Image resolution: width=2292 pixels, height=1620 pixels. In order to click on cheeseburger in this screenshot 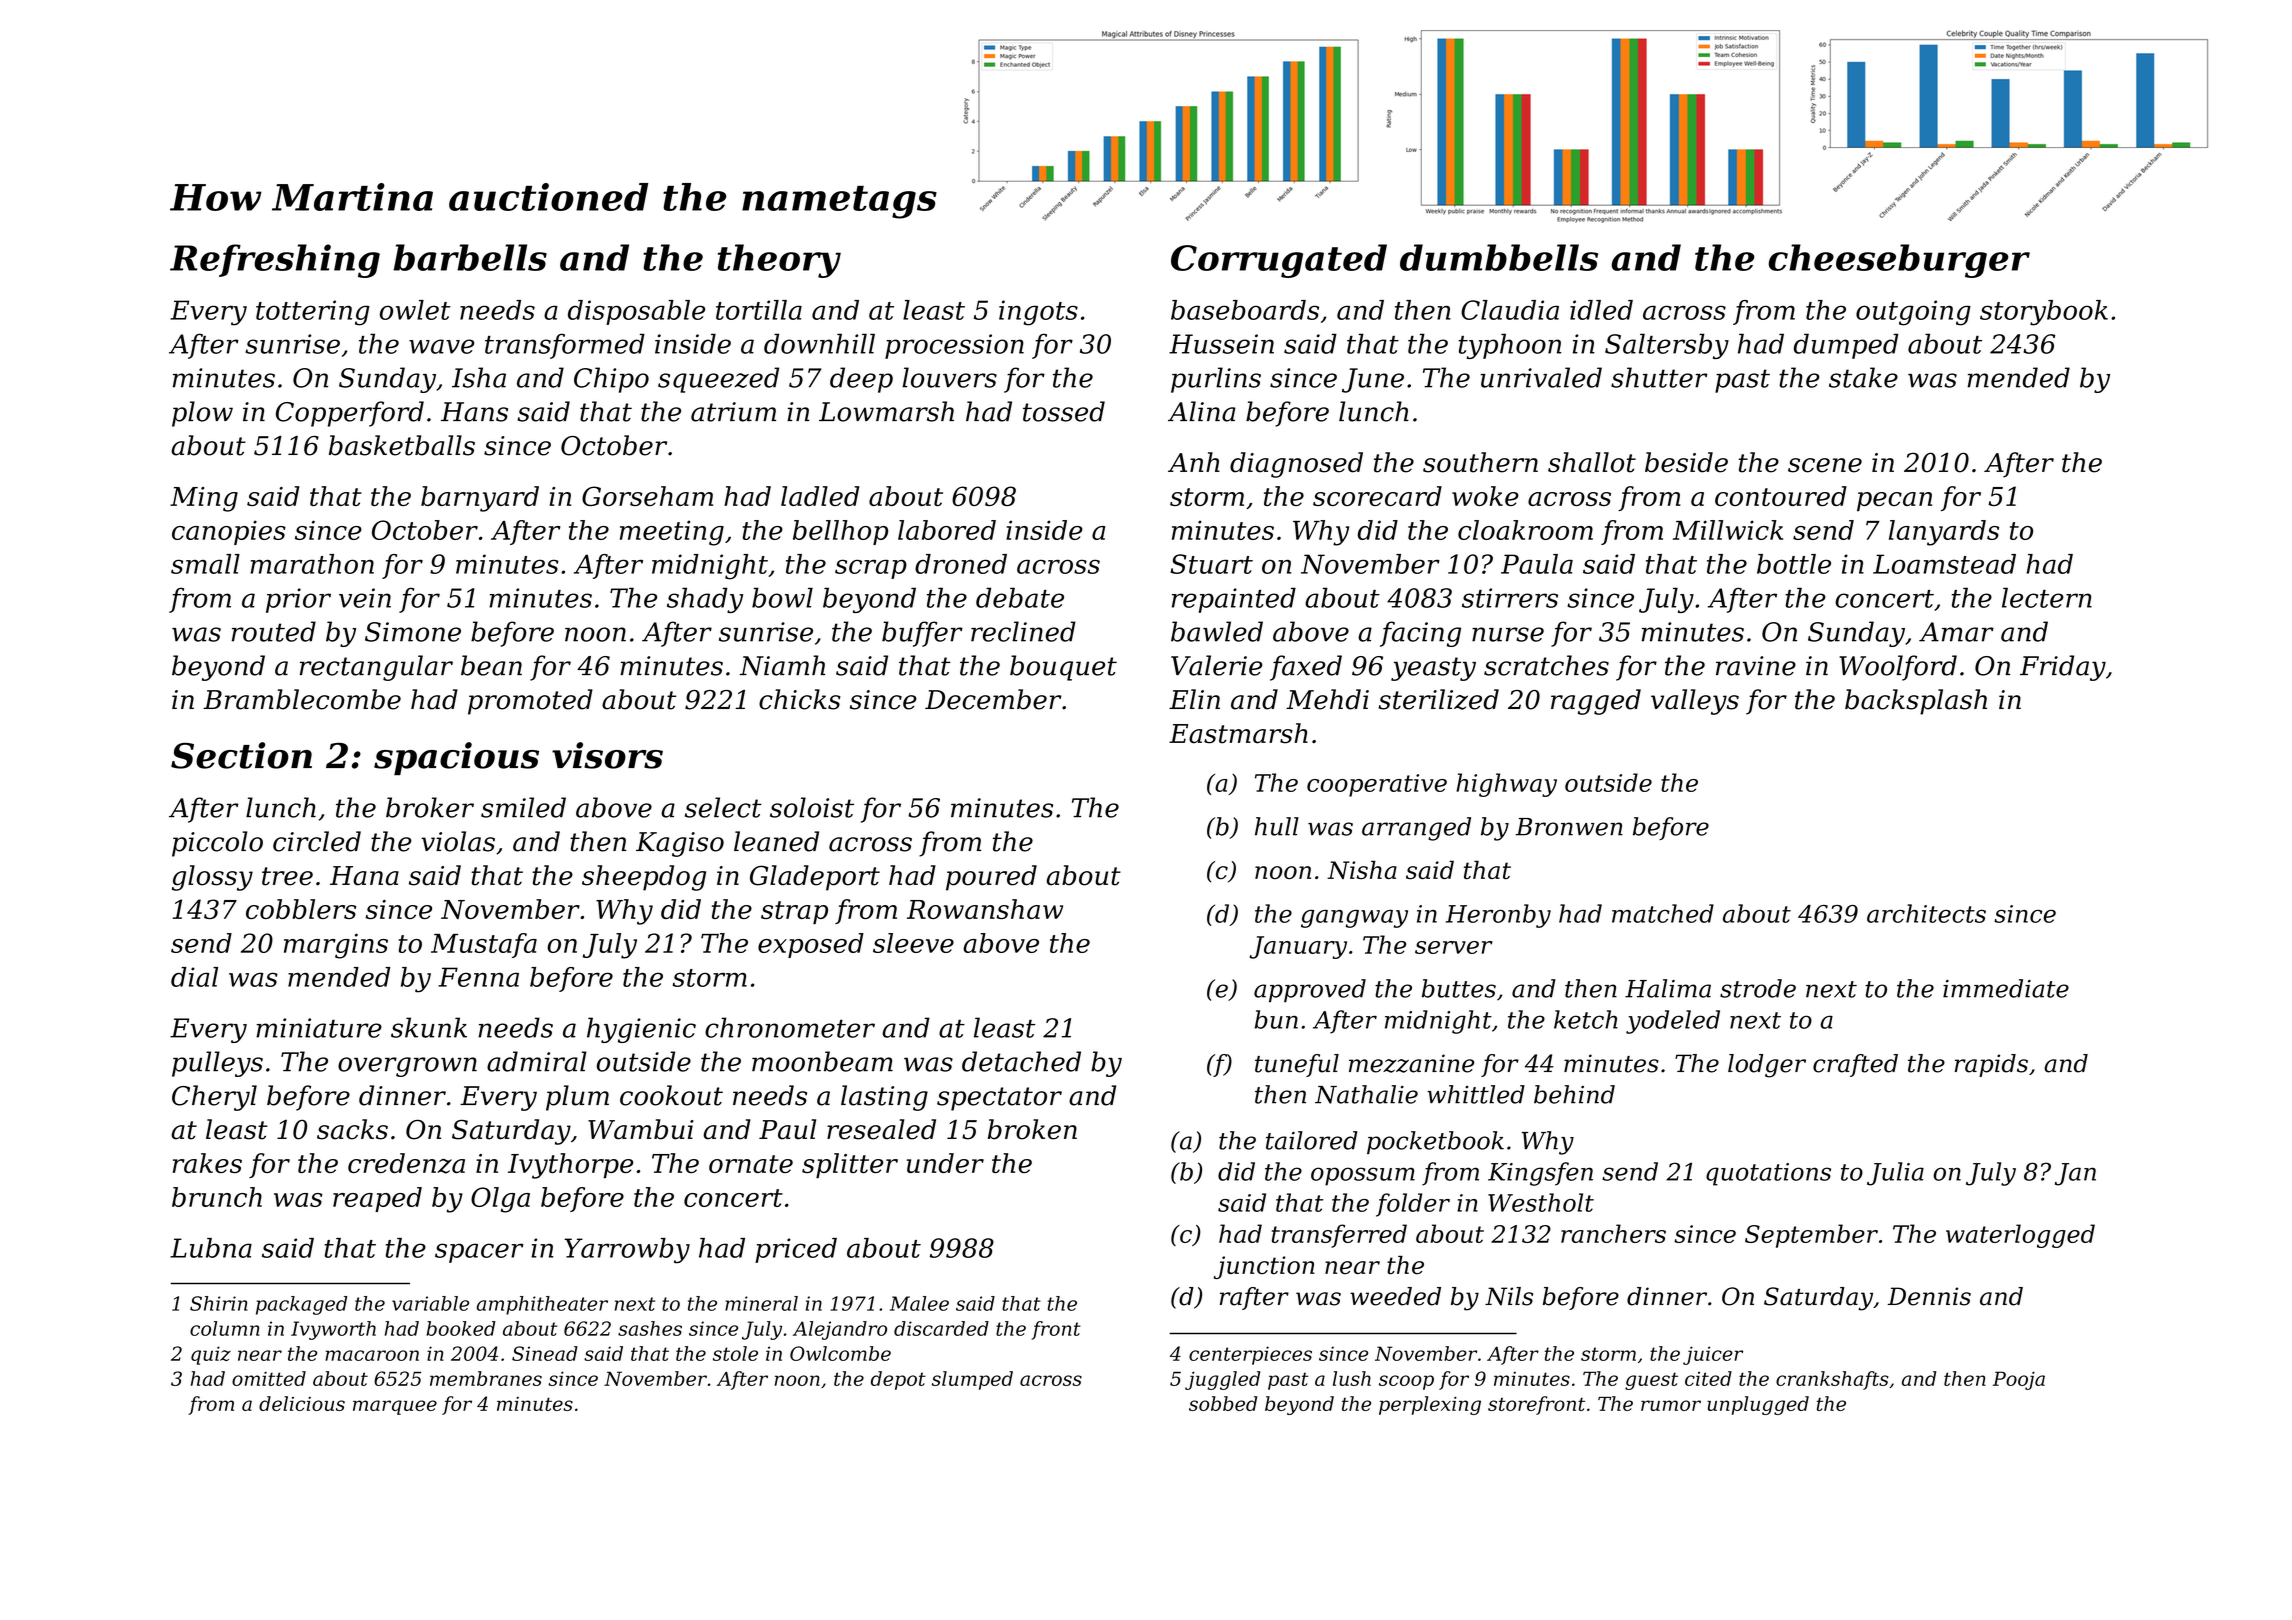, I will do `click(1899, 261)`.
